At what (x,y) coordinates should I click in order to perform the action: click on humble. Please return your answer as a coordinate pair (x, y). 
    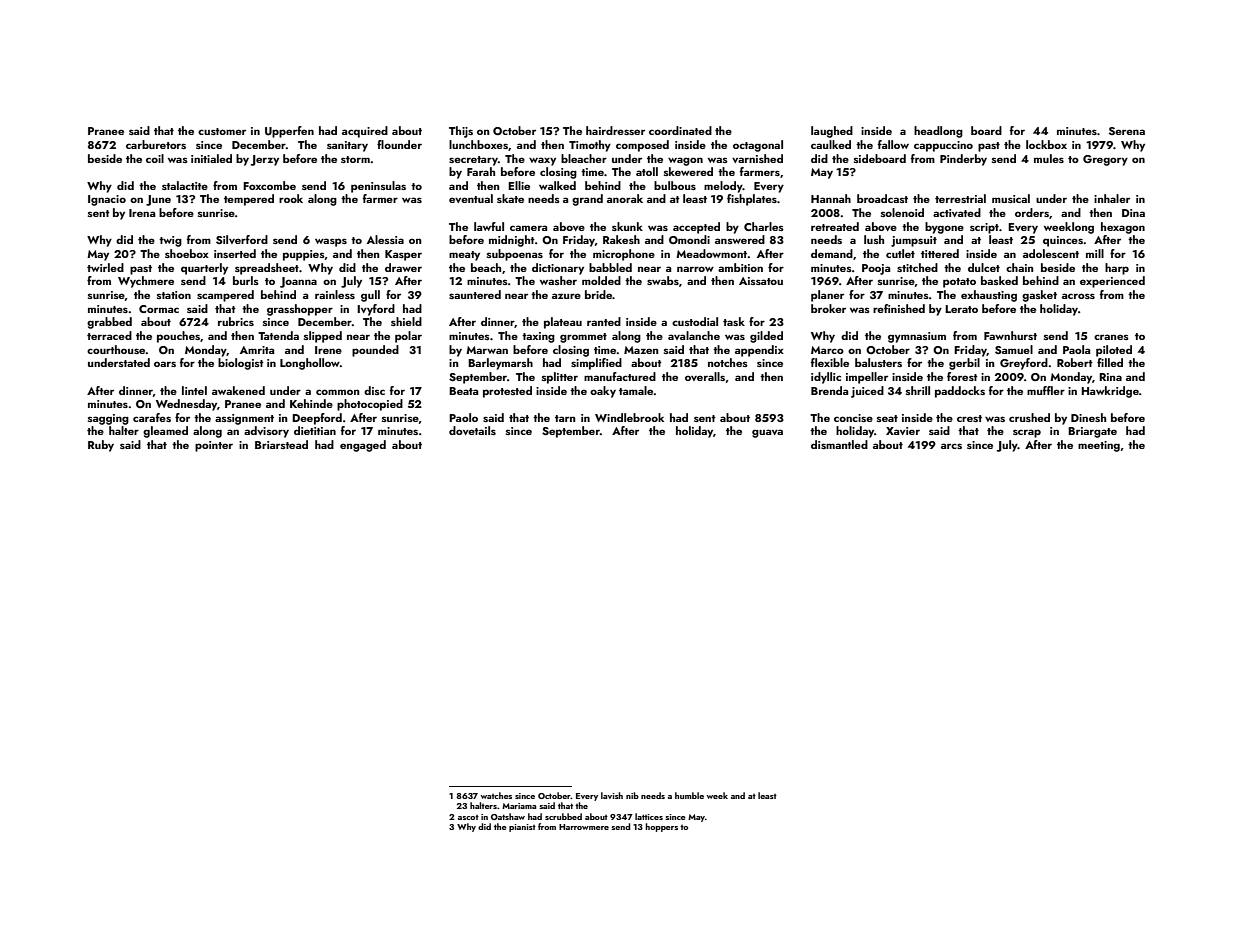
    Looking at the image, I should click on (689, 795).
